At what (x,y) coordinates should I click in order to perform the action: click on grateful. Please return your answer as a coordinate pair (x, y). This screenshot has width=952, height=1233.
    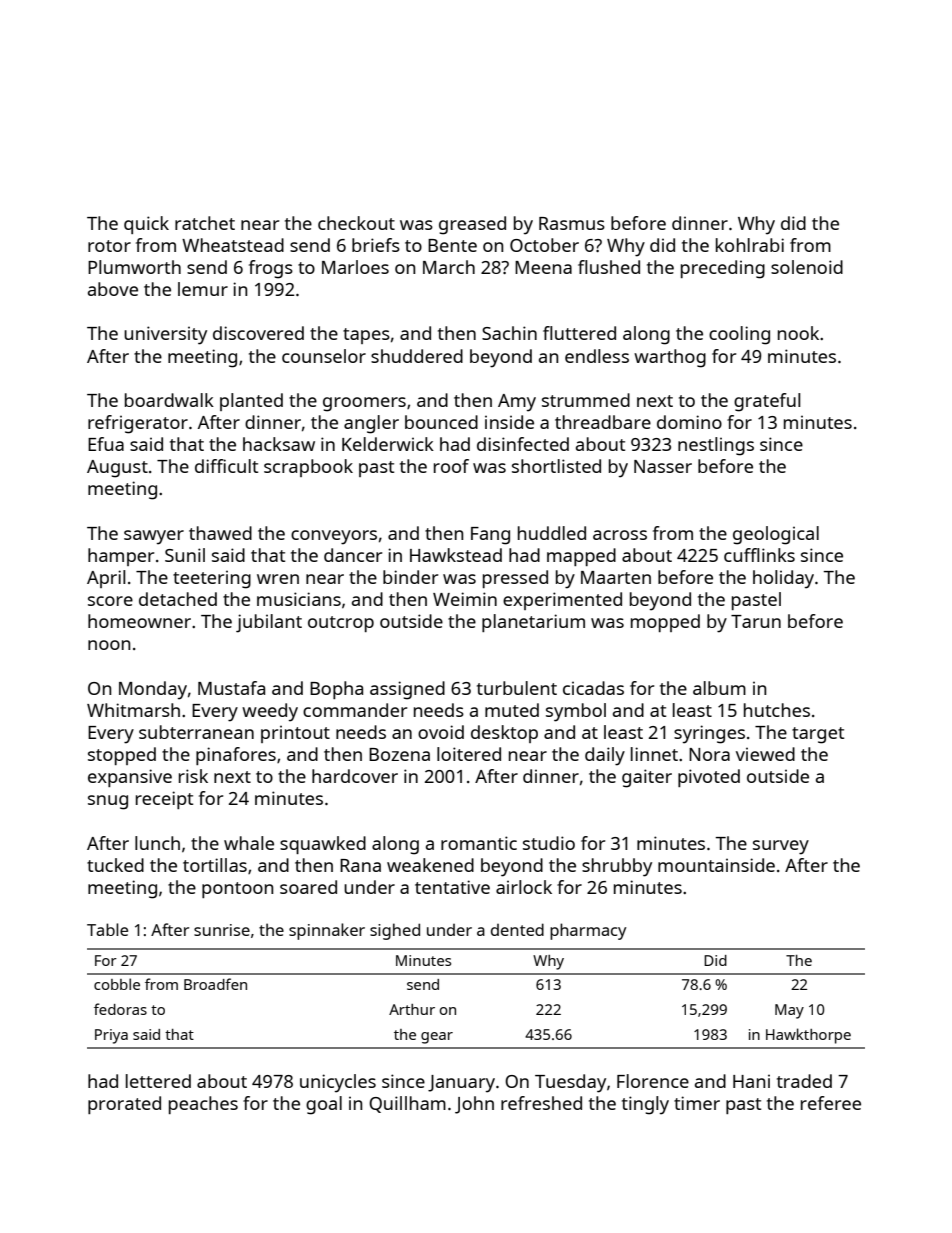
    Looking at the image, I should click on (767, 402).
